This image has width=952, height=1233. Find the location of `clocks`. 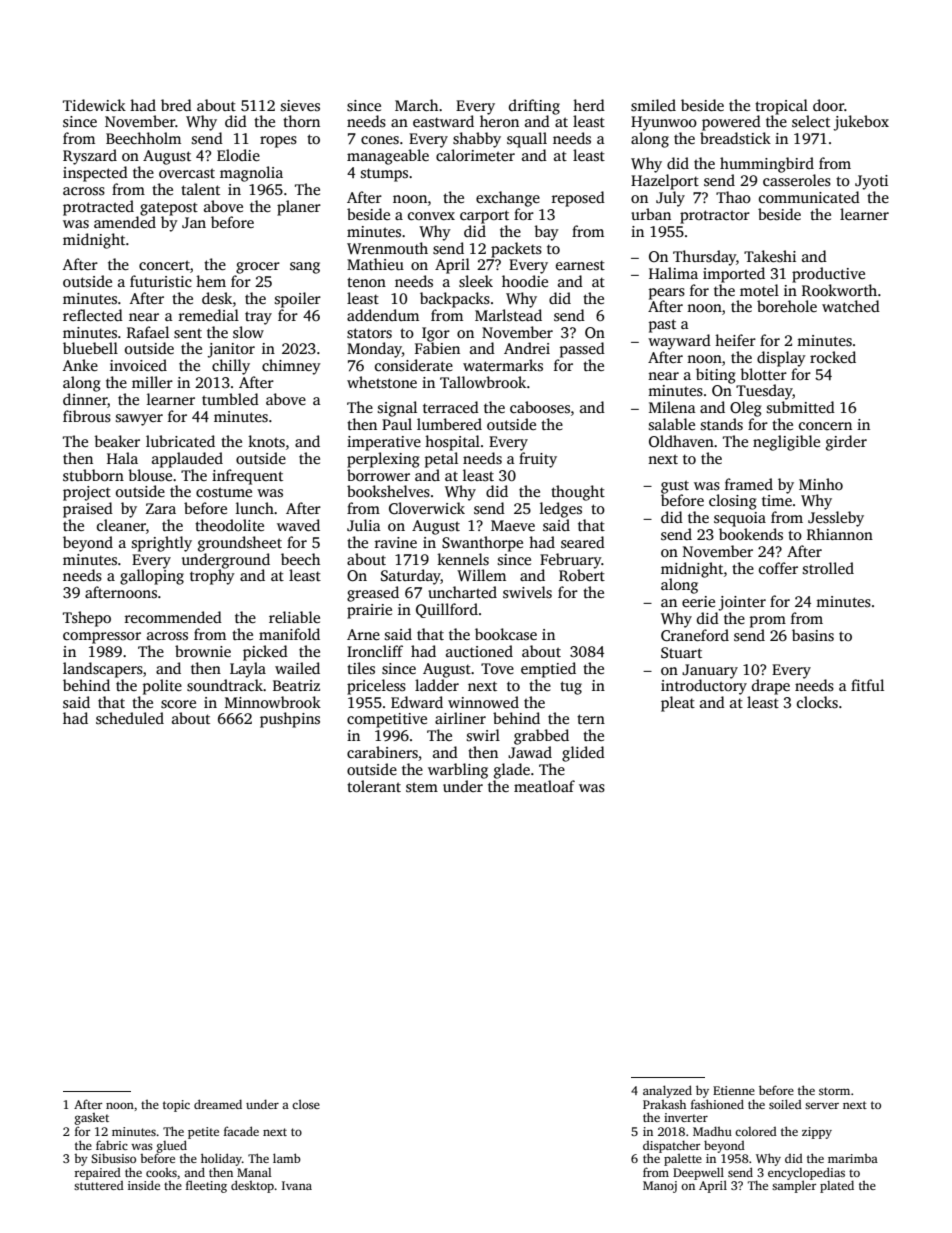

clocks is located at coordinates (817, 702).
